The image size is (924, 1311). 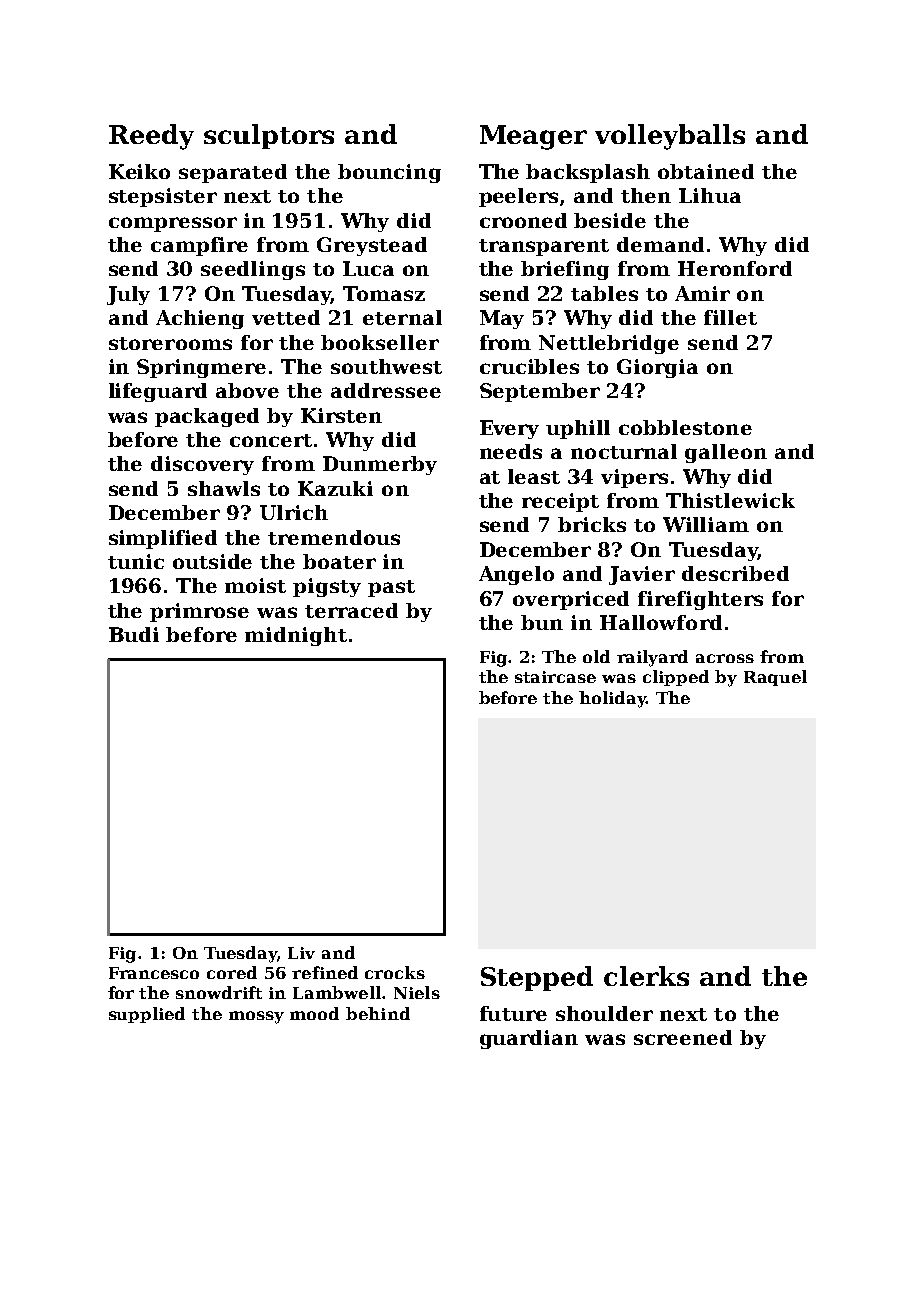 What do you see at coordinates (199, 612) in the screenshot?
I see `primrose` at bounding box center [199, 612].
